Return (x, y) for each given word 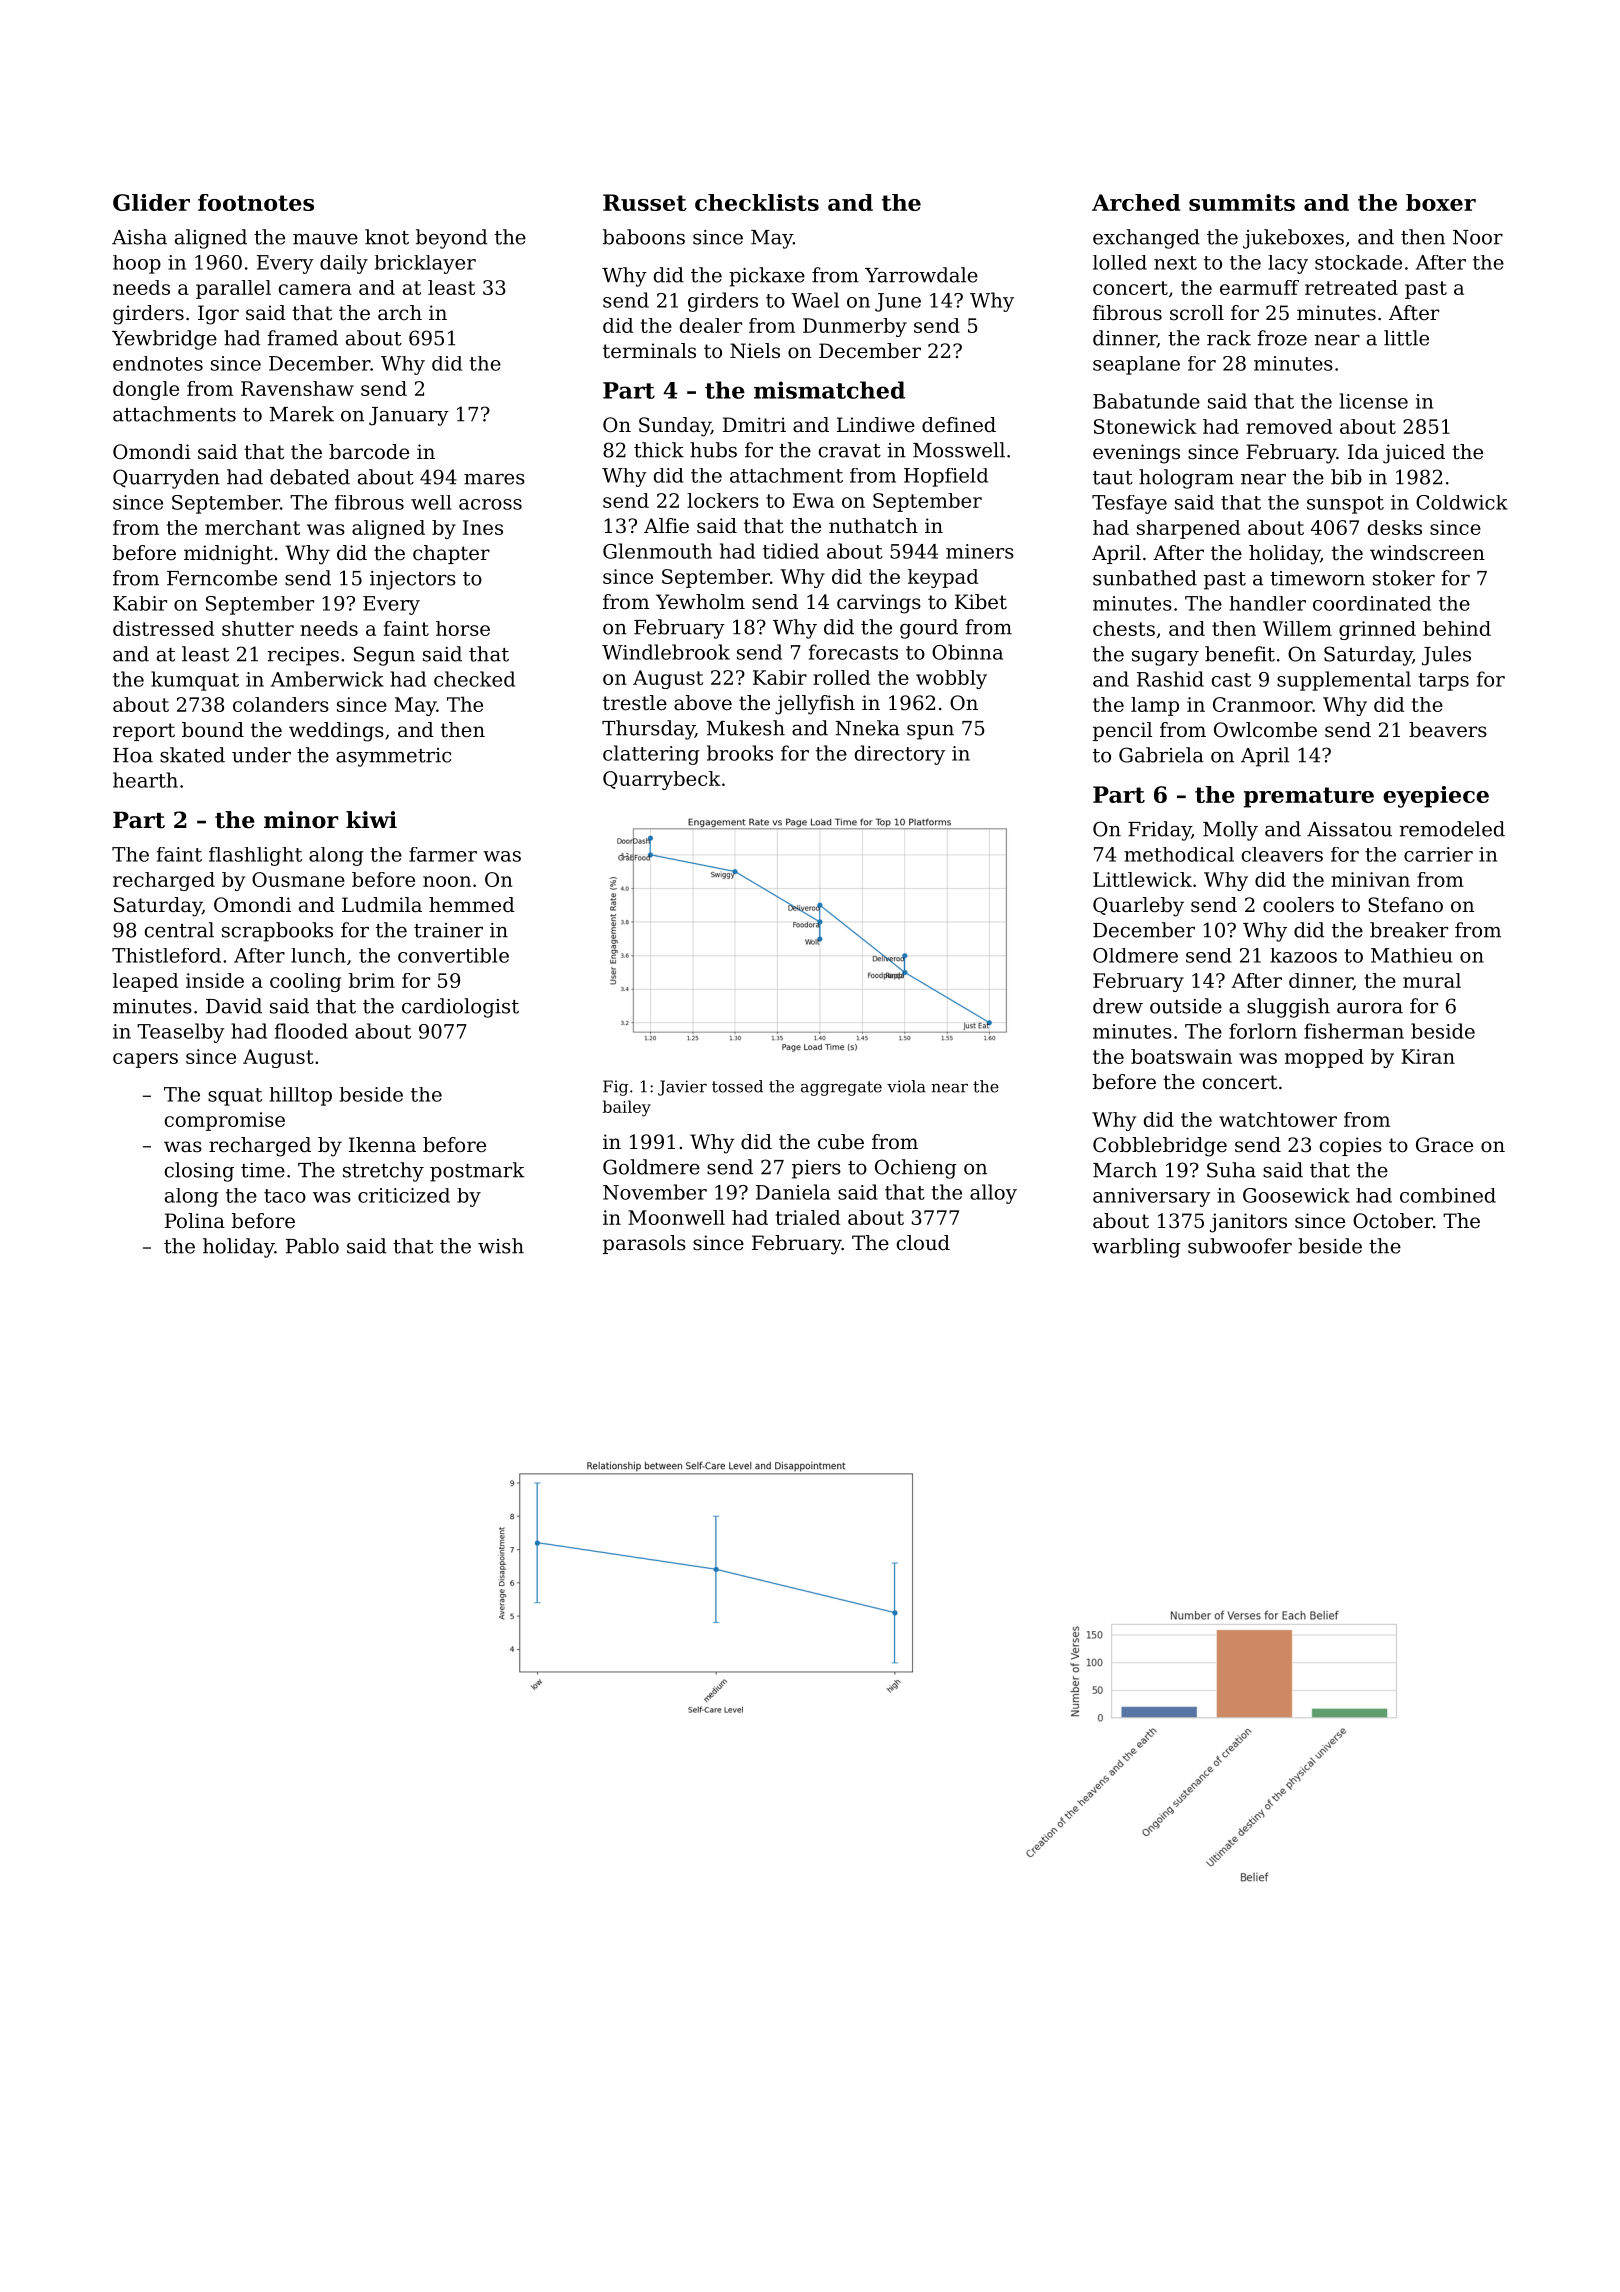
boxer (1441, 202)
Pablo (312, 1246)
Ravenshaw (297, 388)
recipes (303, 656)
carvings (879, 604)
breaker (1409, 930)
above (703, 703)
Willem (1297, 628)
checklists (757, 202)
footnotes (256, 202)
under (261, 755)
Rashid (1170, 679)
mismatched (829, 390)
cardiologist (460, 1008)
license (1374, 401)
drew (1118, 1006)
